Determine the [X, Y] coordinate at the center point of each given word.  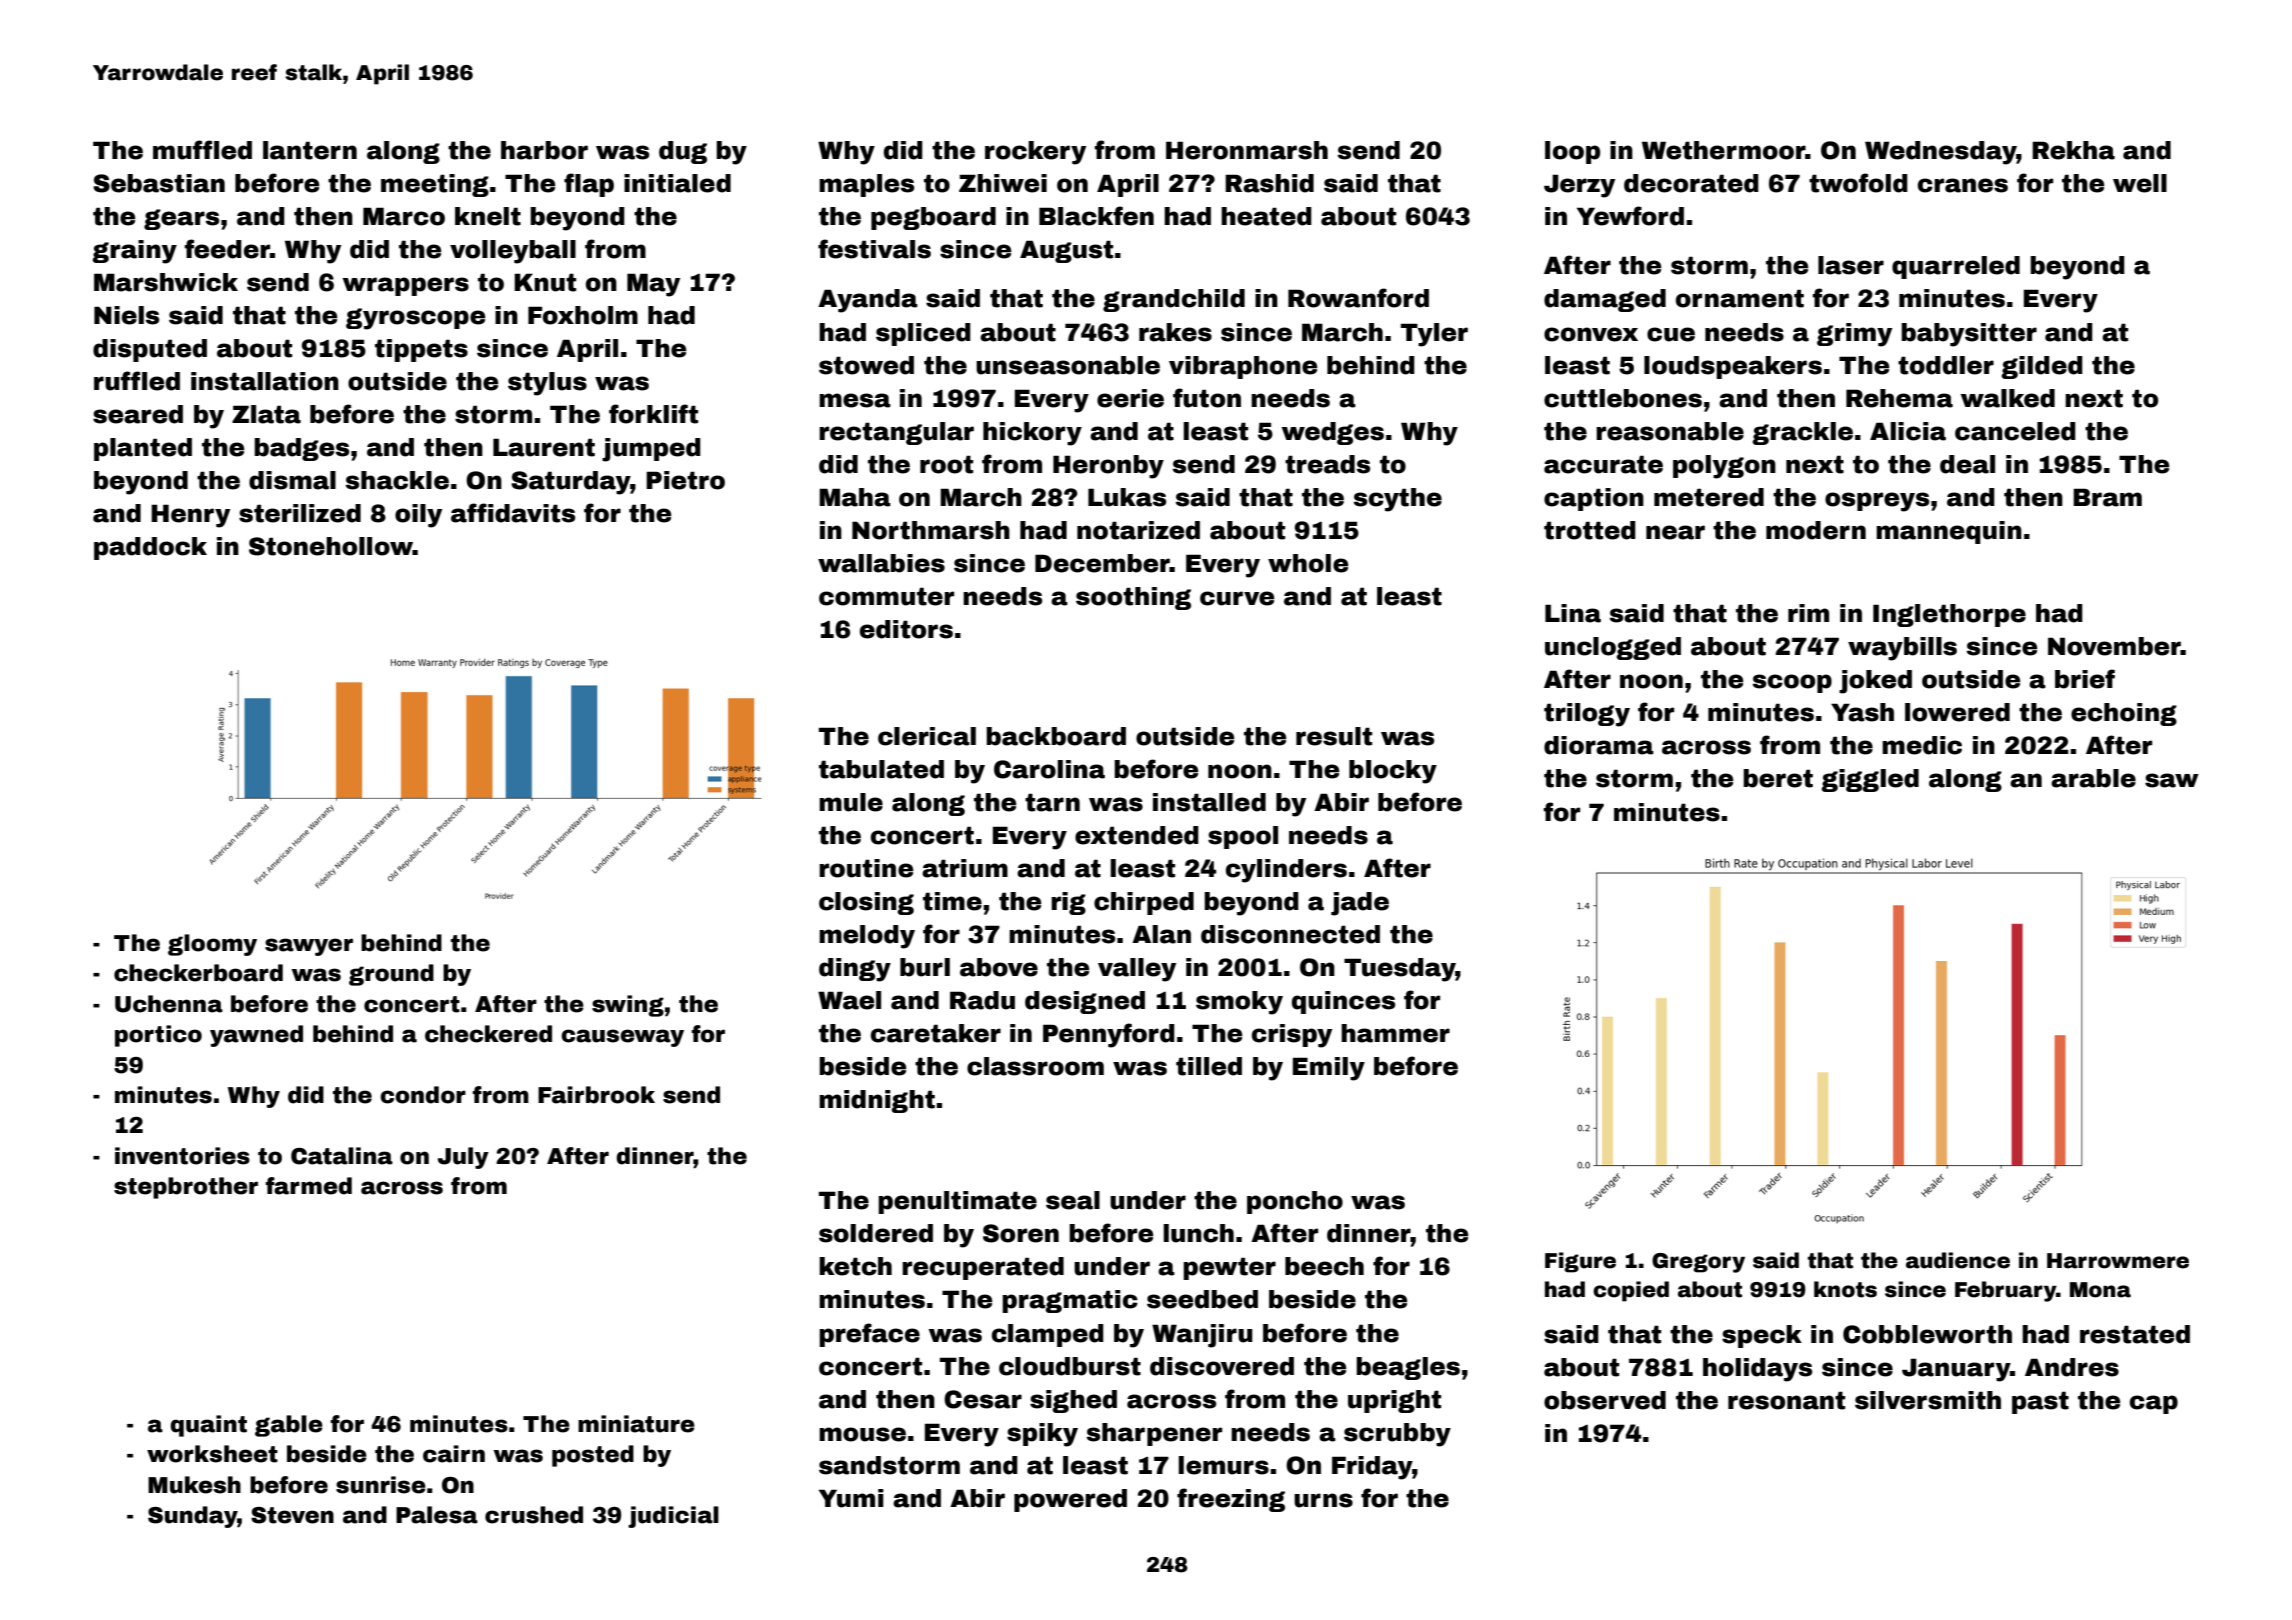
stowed [866, 365]
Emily [1329, 1069]
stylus [547, 384]
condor [423, 1095]
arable [2093, 778]
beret [1778, 778]
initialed [677, 183]
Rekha [2073, 150]
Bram [2107, 497]
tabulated [881, 769]
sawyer [309, 947]
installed [1209, 802]
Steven [292, 1515]
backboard [1056, 736]
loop [1572, 152]
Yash [1862, 712]
